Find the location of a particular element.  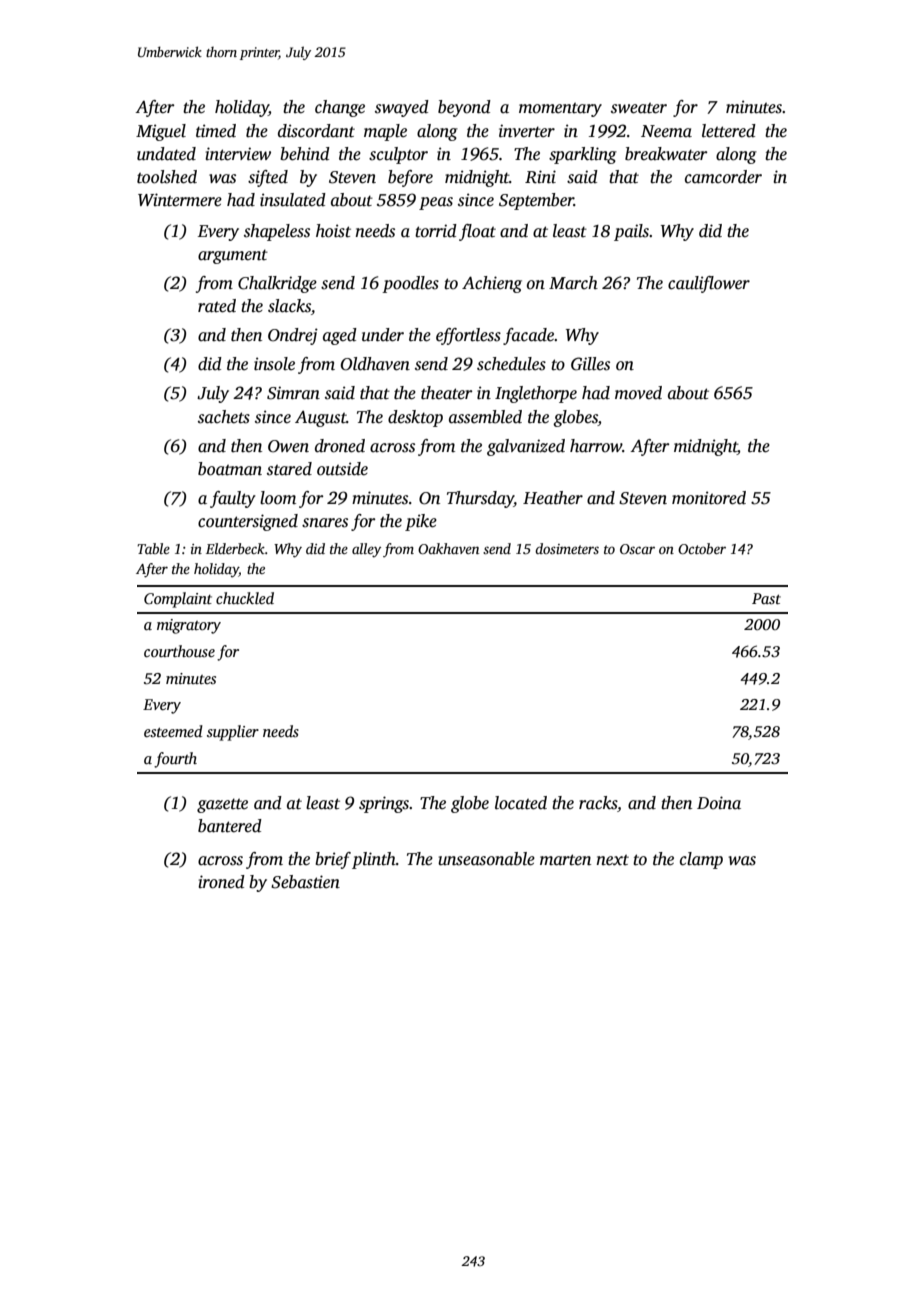

stared is located at coordinates (289, 469).
